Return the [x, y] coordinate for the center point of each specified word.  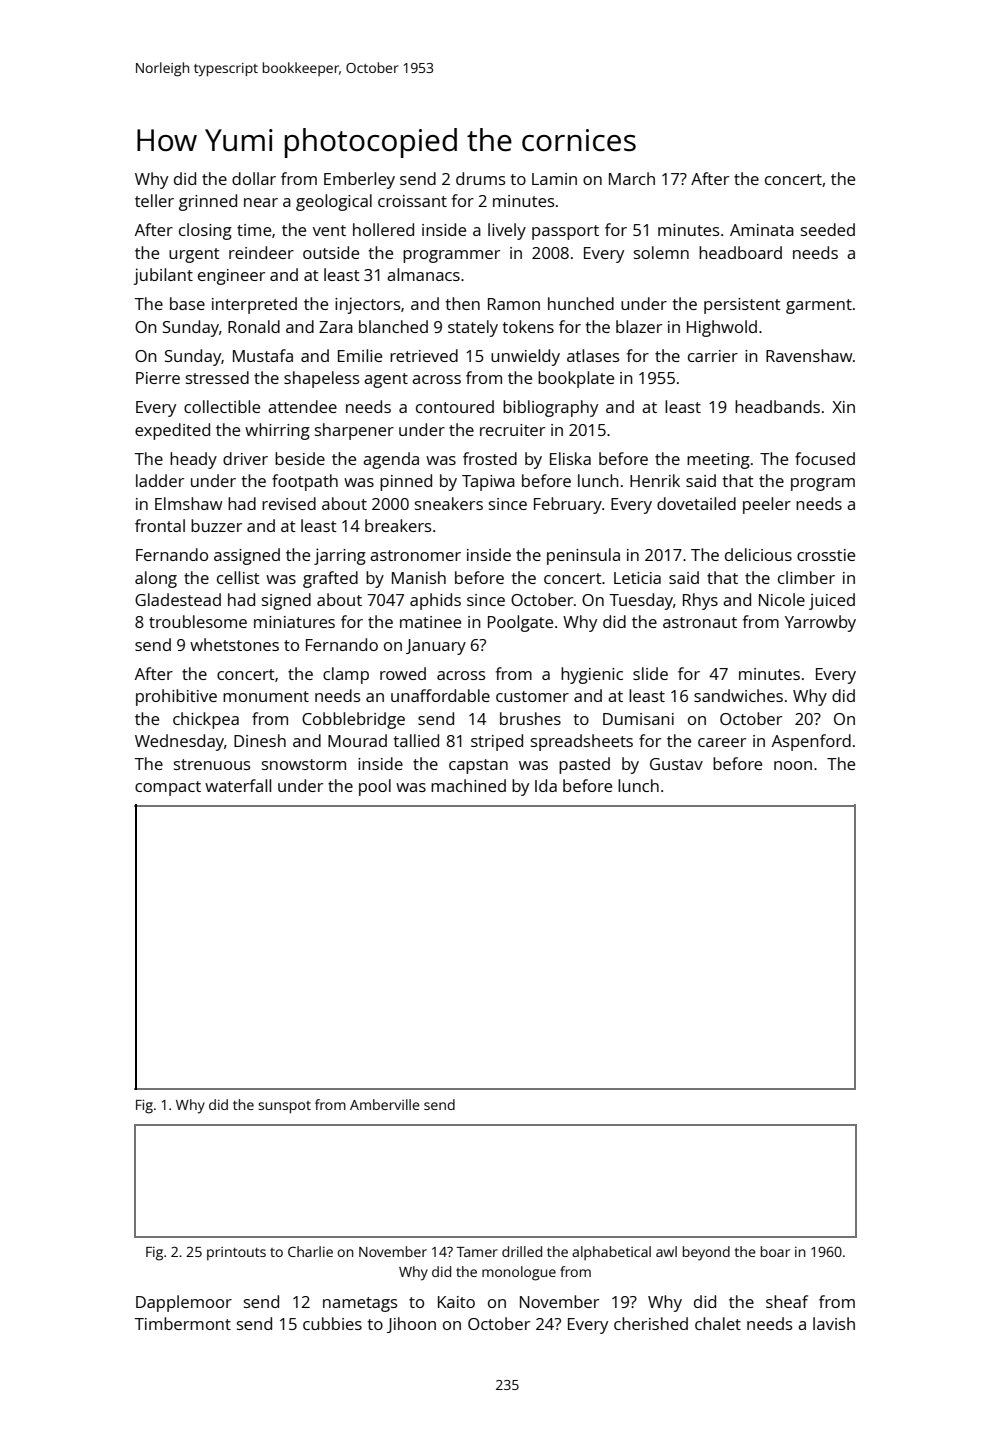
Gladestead [178, 599]
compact [168, 788]
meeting [718, 461]
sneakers [449, 503]
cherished [651, 1323]
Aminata [762, 230]
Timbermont [182, 1323]
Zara [336, 327]
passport [565, 232]
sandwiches [738, 695]
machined [468, 785]
